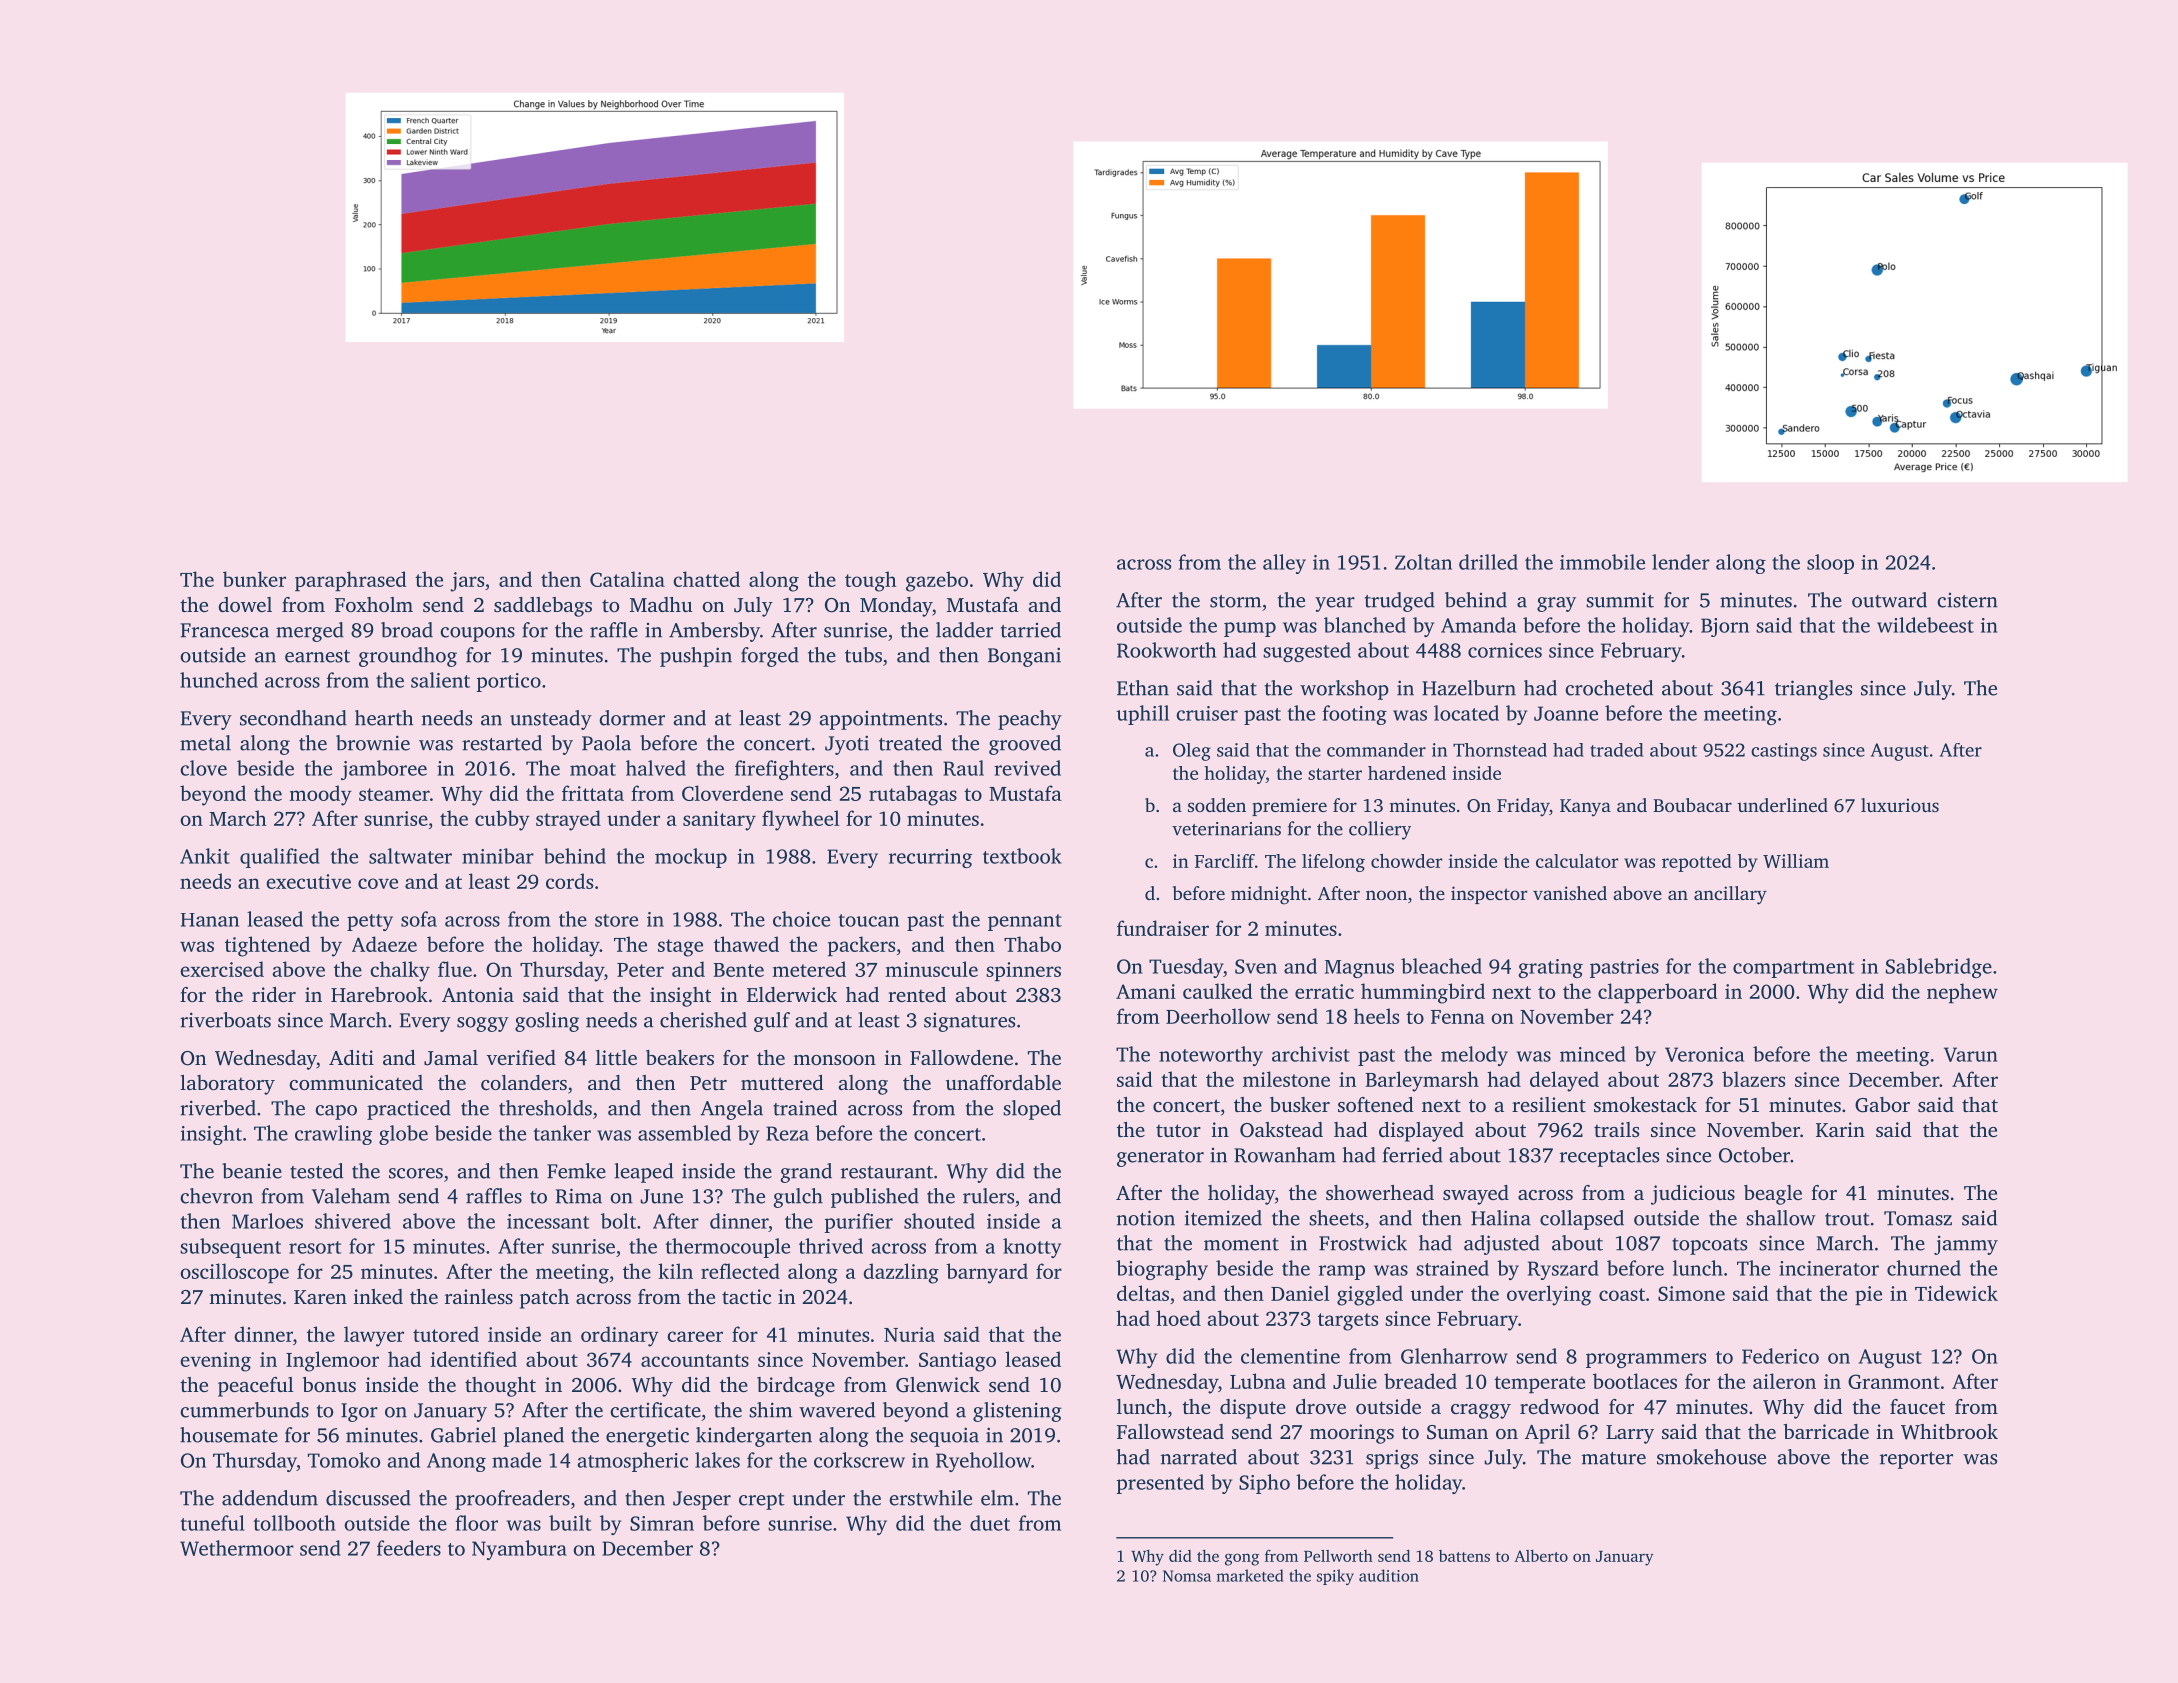 This image has width=2178, height=1683. I want to click on lakes, so click(717, 1460).
